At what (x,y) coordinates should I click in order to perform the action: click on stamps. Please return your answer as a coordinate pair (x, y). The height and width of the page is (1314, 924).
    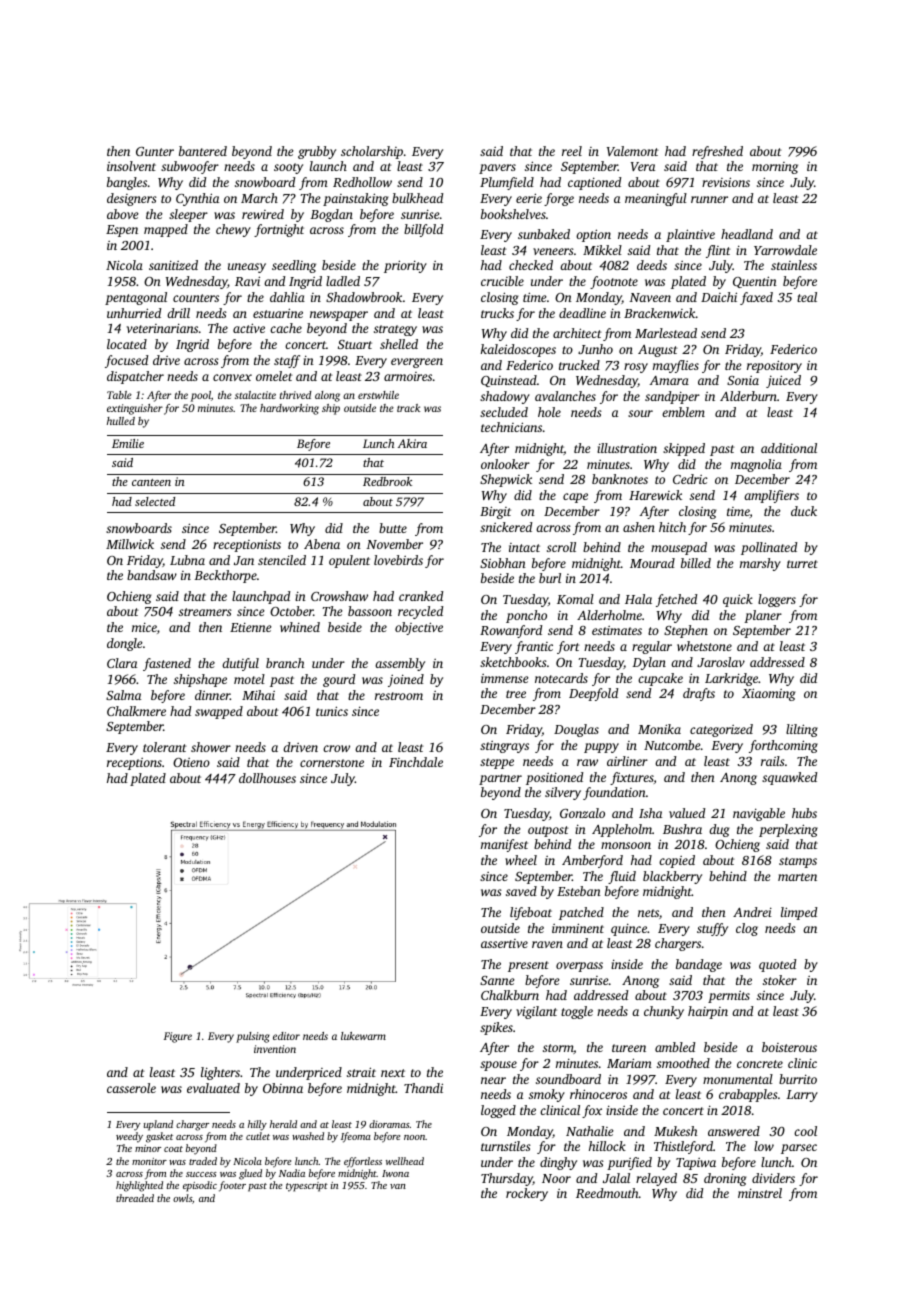
    Looking at the image, I should click on (798, 862).
